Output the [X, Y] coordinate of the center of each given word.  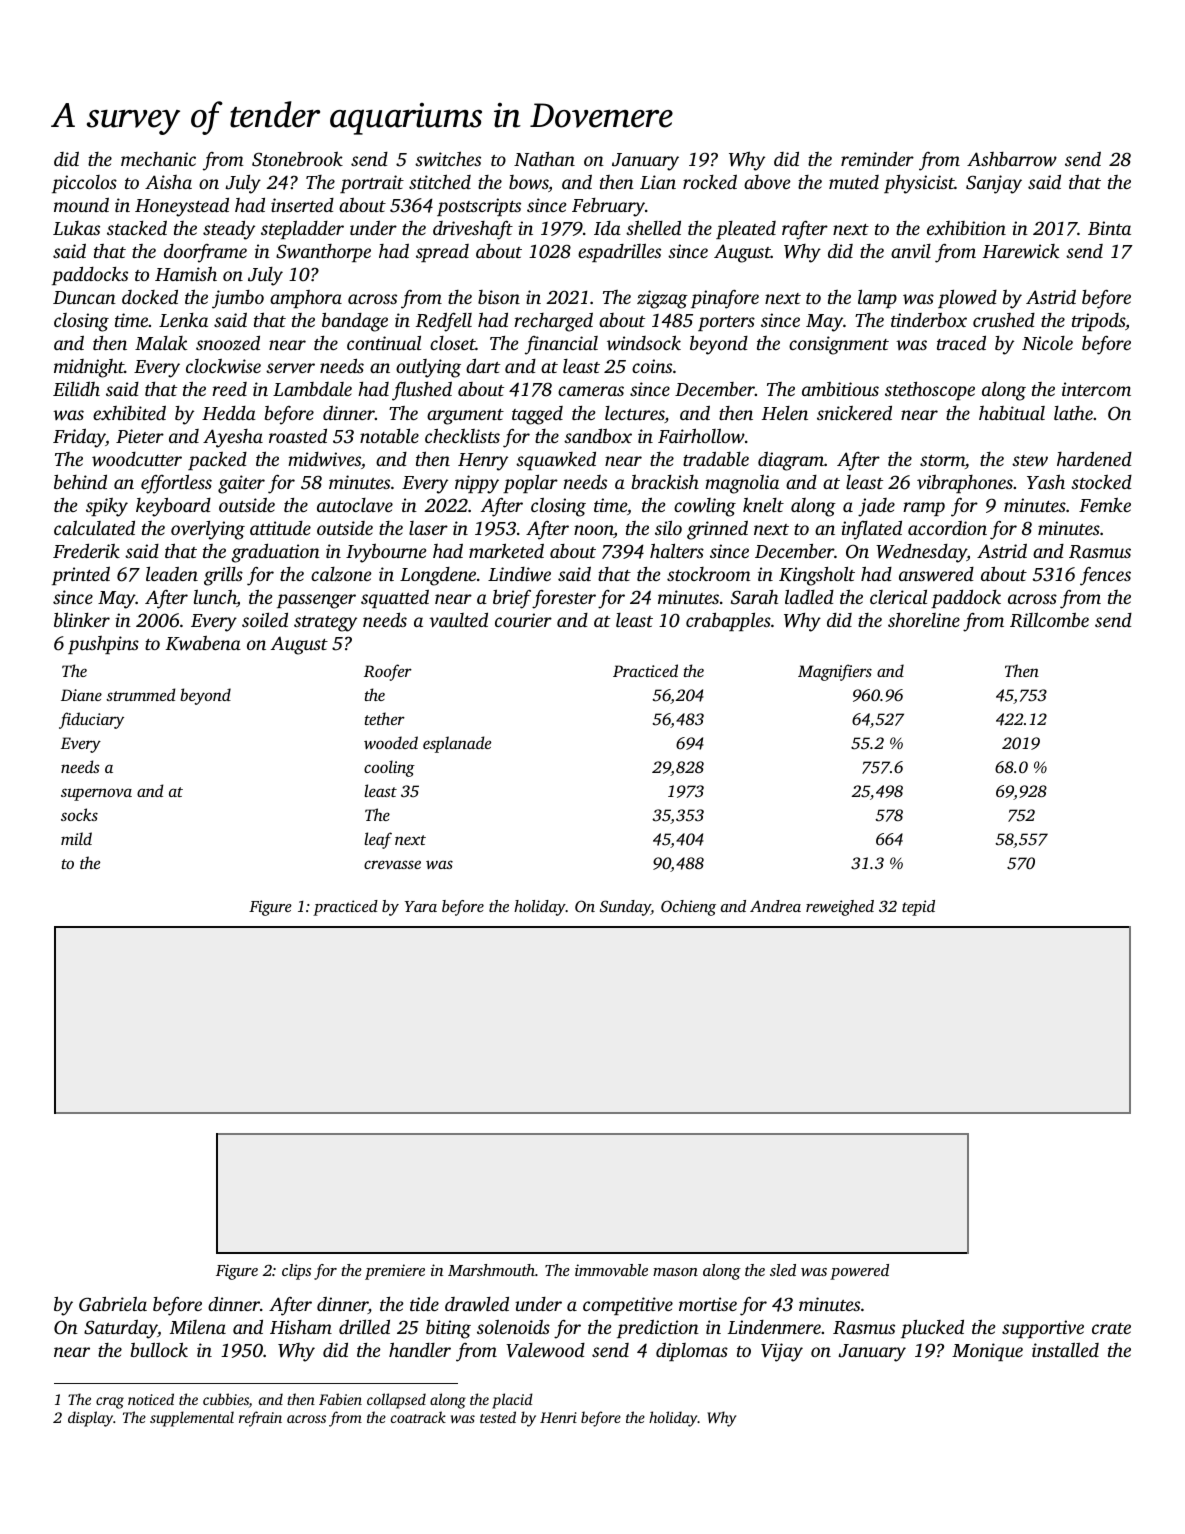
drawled [477, 1304]
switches [448, 158]
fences [1105, 576]
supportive [1043, 1329]
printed [81, 575]
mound [81, 204]
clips [296, 1272]
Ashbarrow [1012, 159]
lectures [635, 414]
